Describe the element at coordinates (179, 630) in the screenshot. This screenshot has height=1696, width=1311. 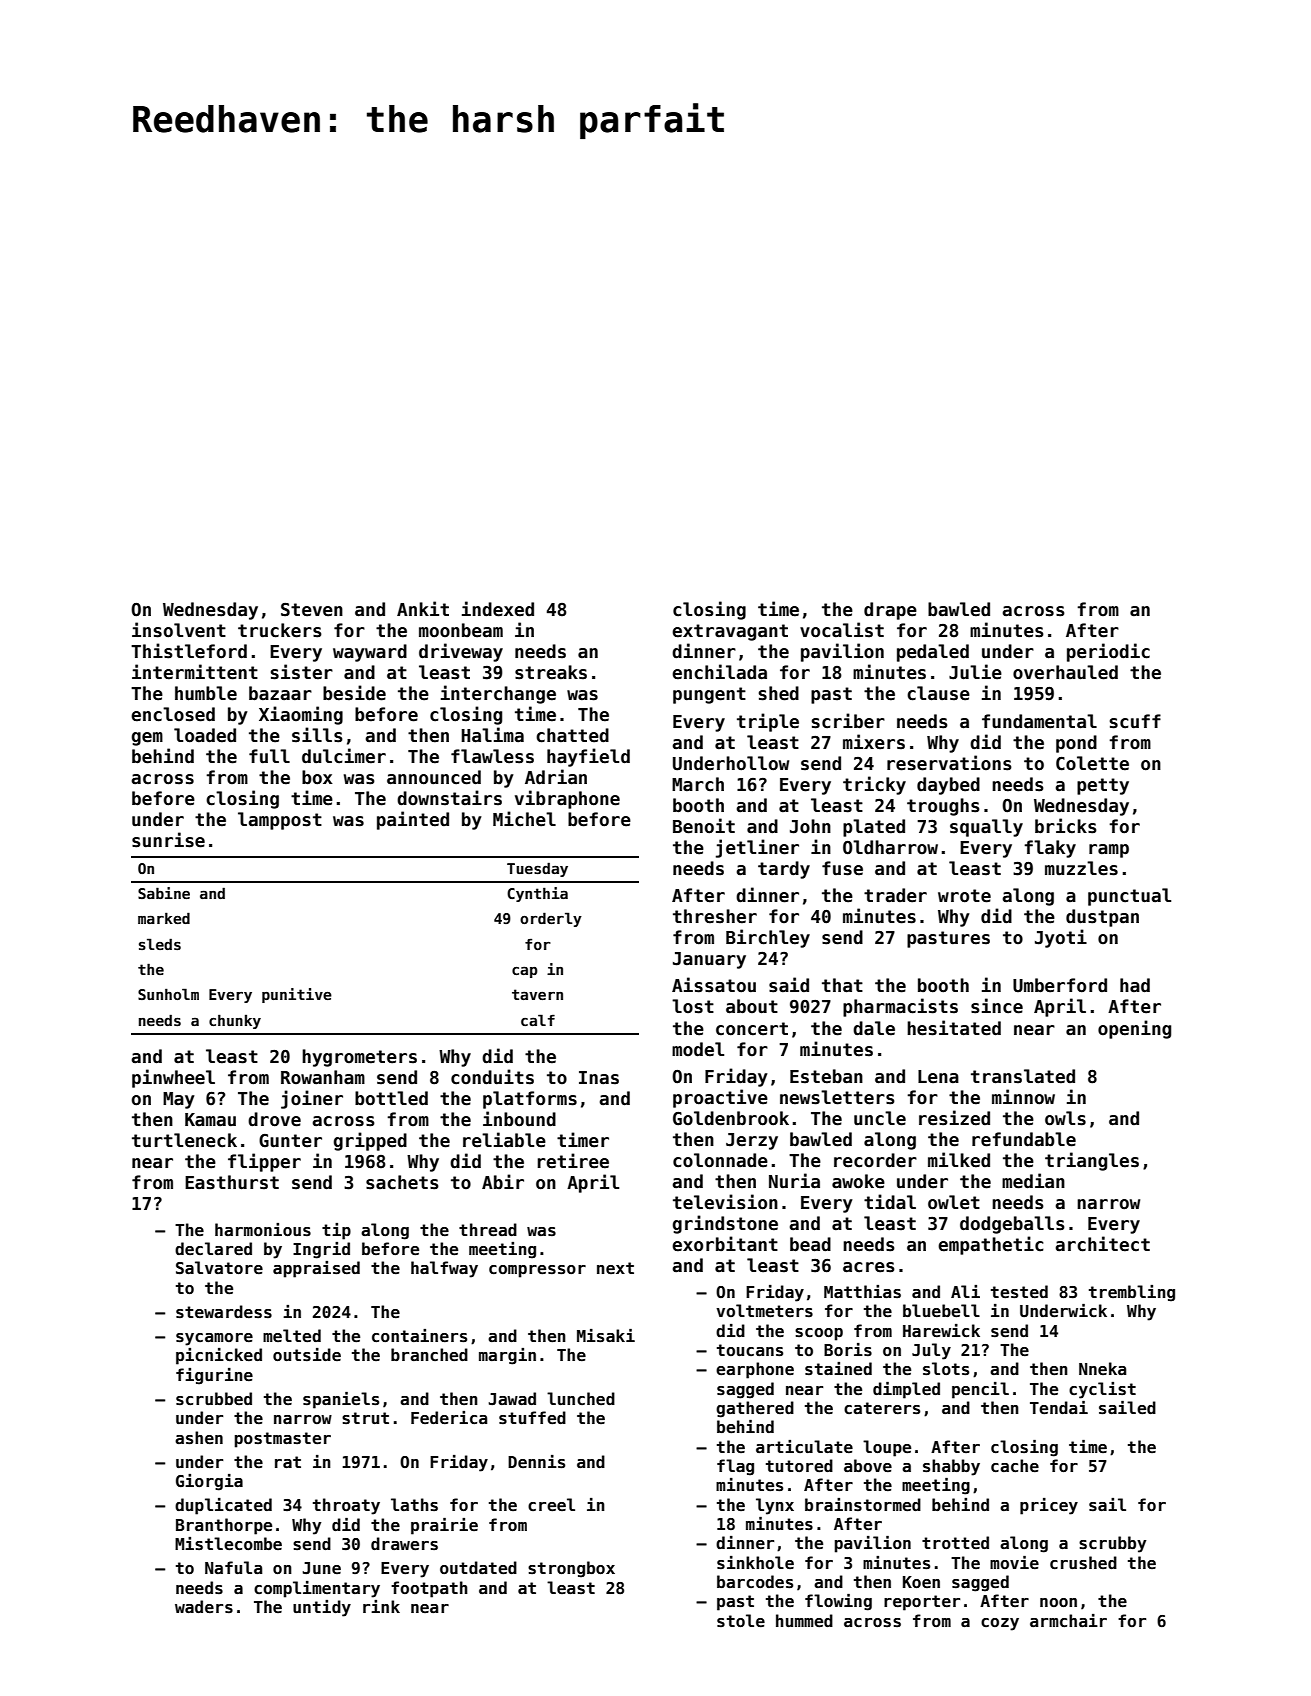
I see `insolvent` at that location.
